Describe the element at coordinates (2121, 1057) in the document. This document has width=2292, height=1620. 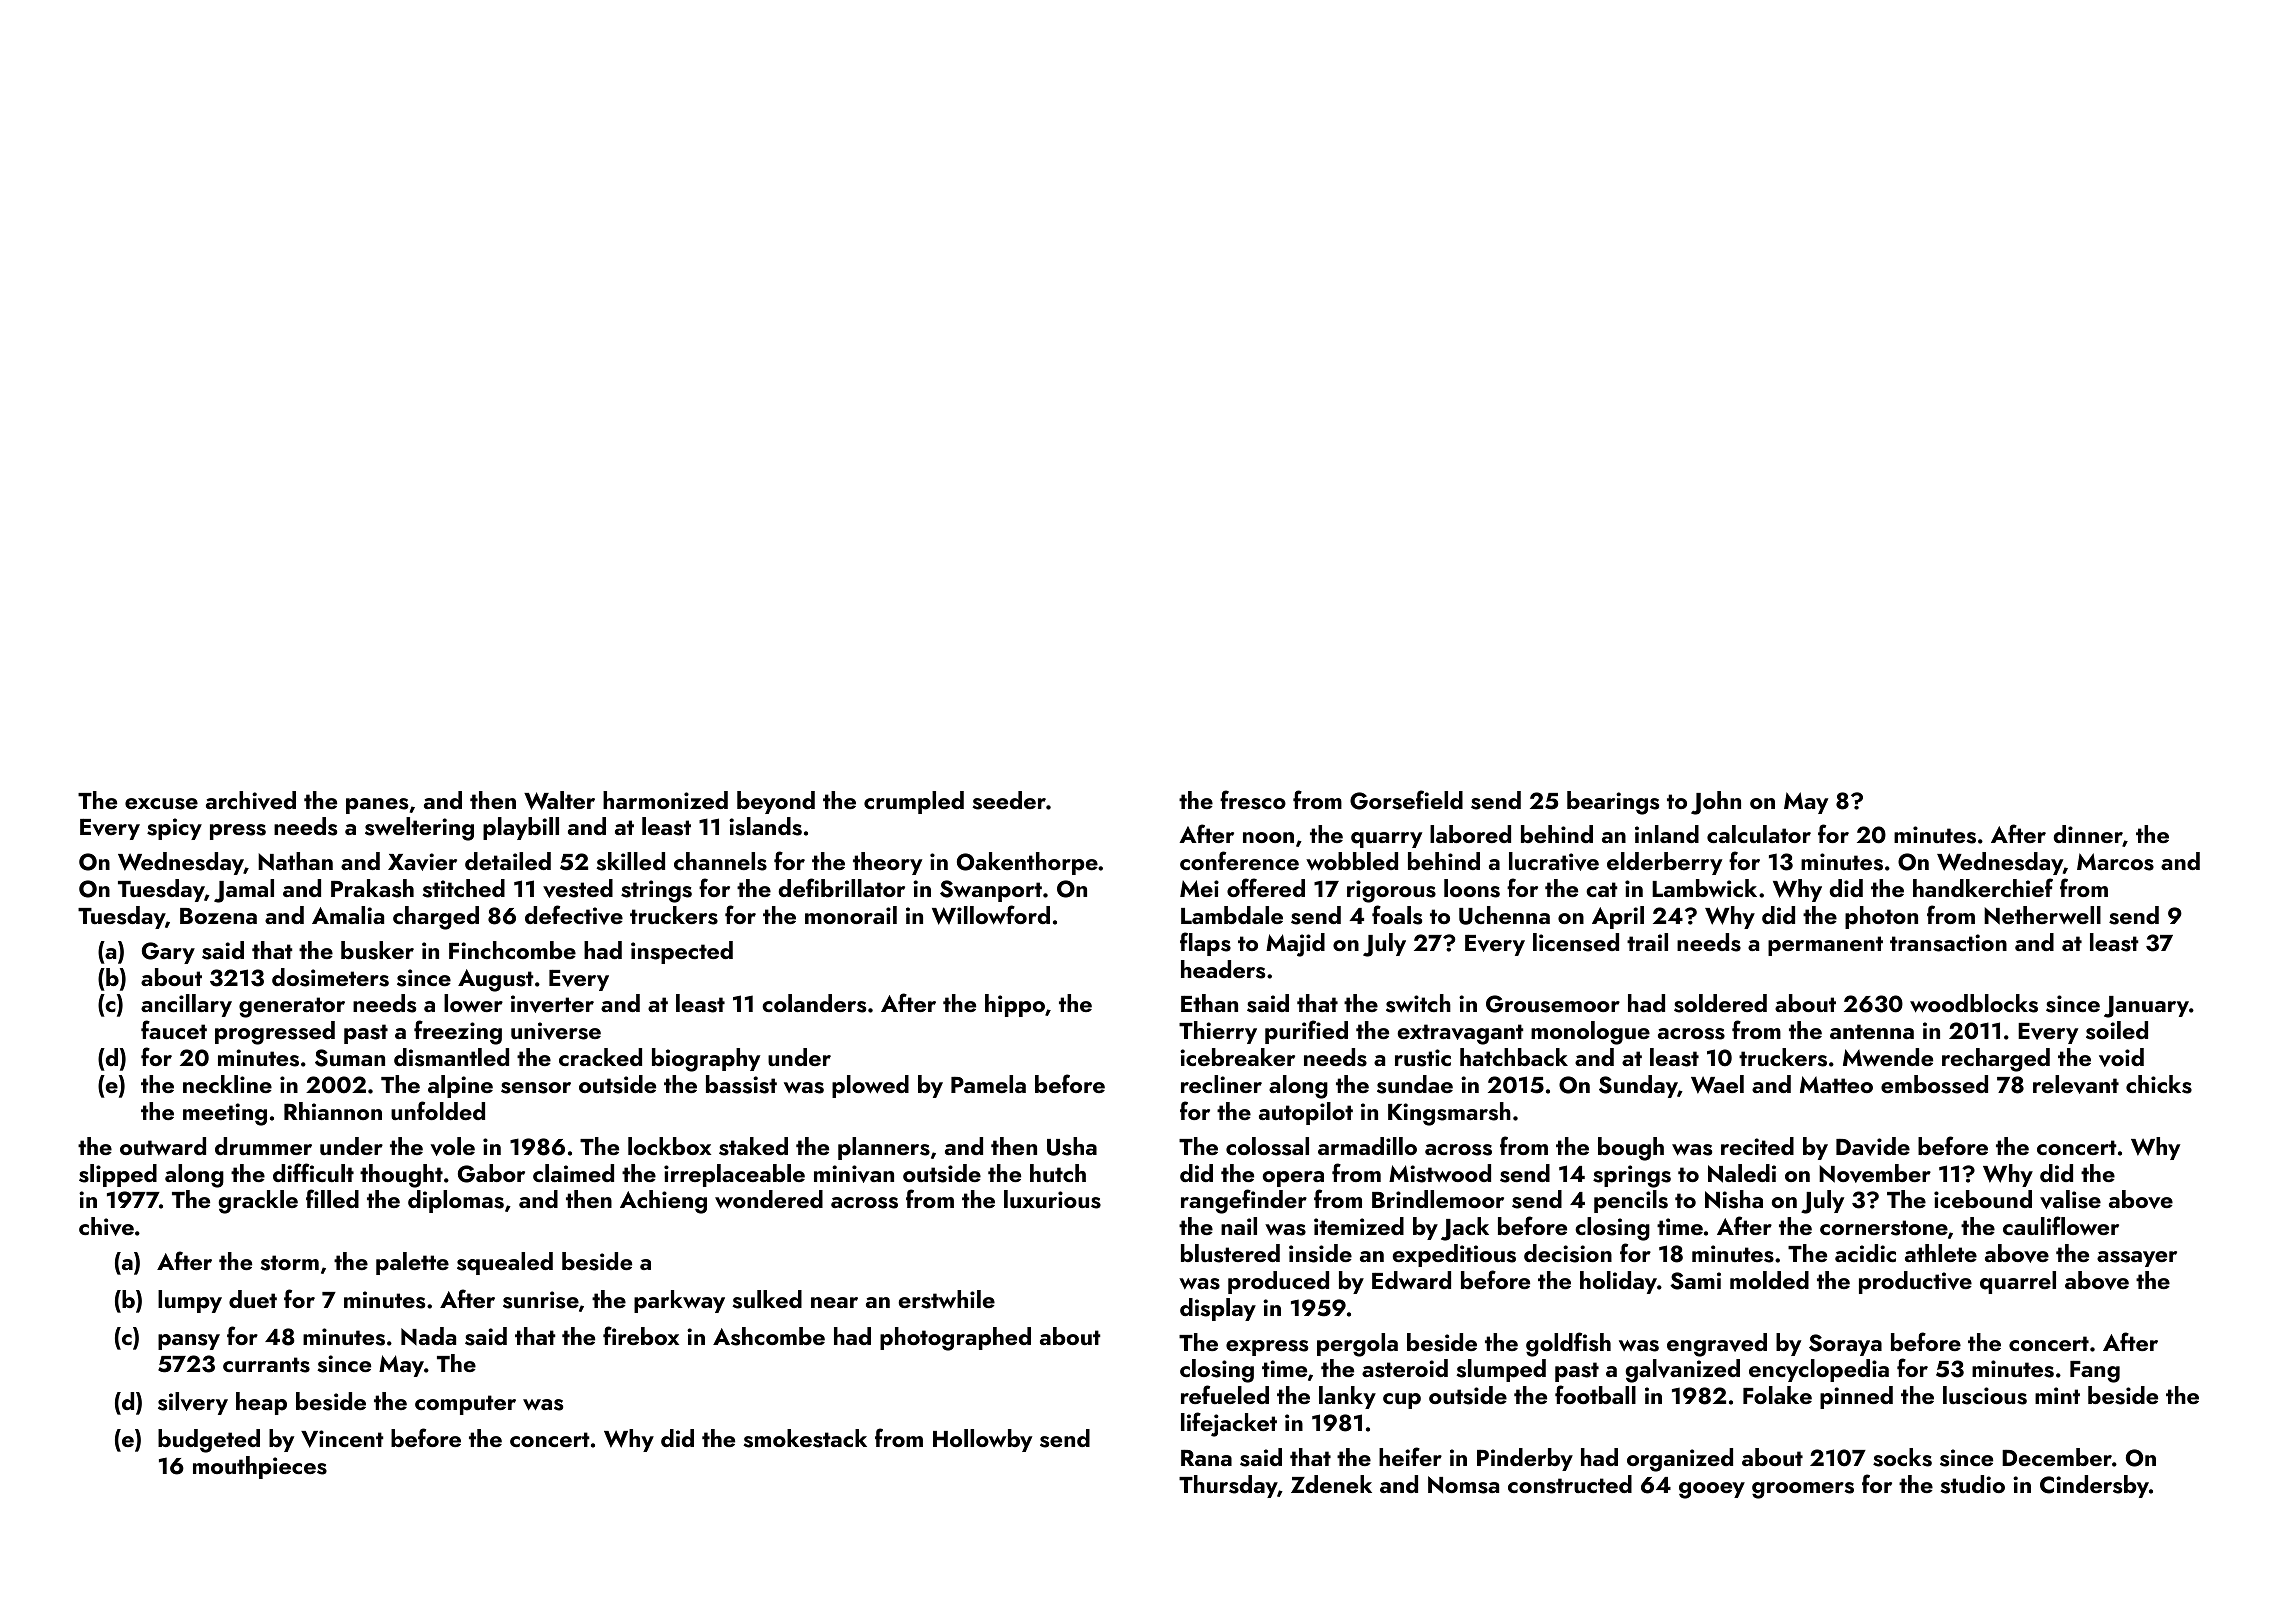
I see `void` at that location.
